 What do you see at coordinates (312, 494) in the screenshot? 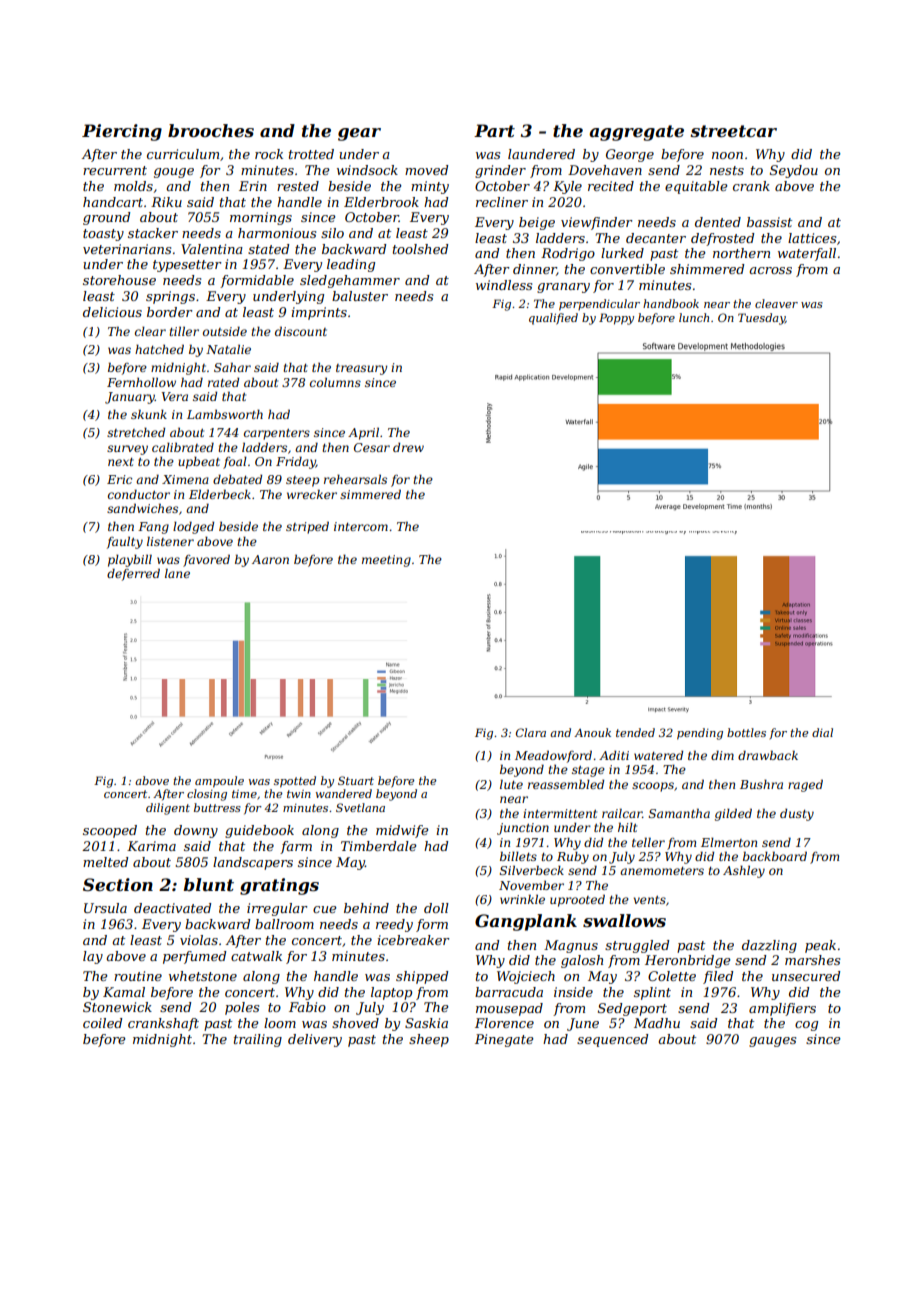
I see `wrecker` at bounding box center [312, 494].
